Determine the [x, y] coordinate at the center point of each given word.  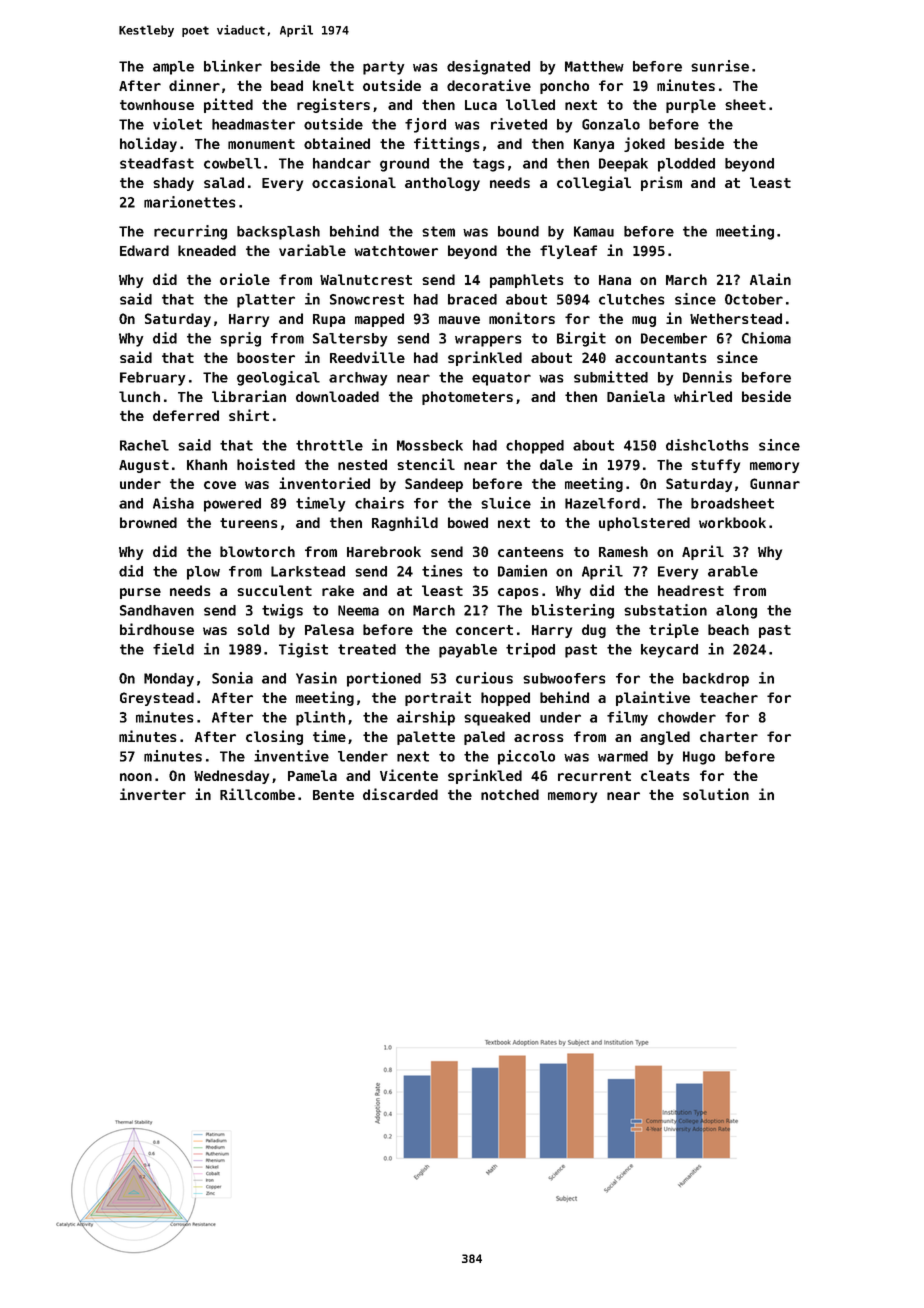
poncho [564, 87]
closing [274, 737]
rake [338, 590]
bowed [468, 522]
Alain [770, 279]
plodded [686, 165]
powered [232, 505]
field [173, 649]
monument [261, 144]
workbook [732, 522]
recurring [190, 232]
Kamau [594, 231]
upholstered [644, 524]
